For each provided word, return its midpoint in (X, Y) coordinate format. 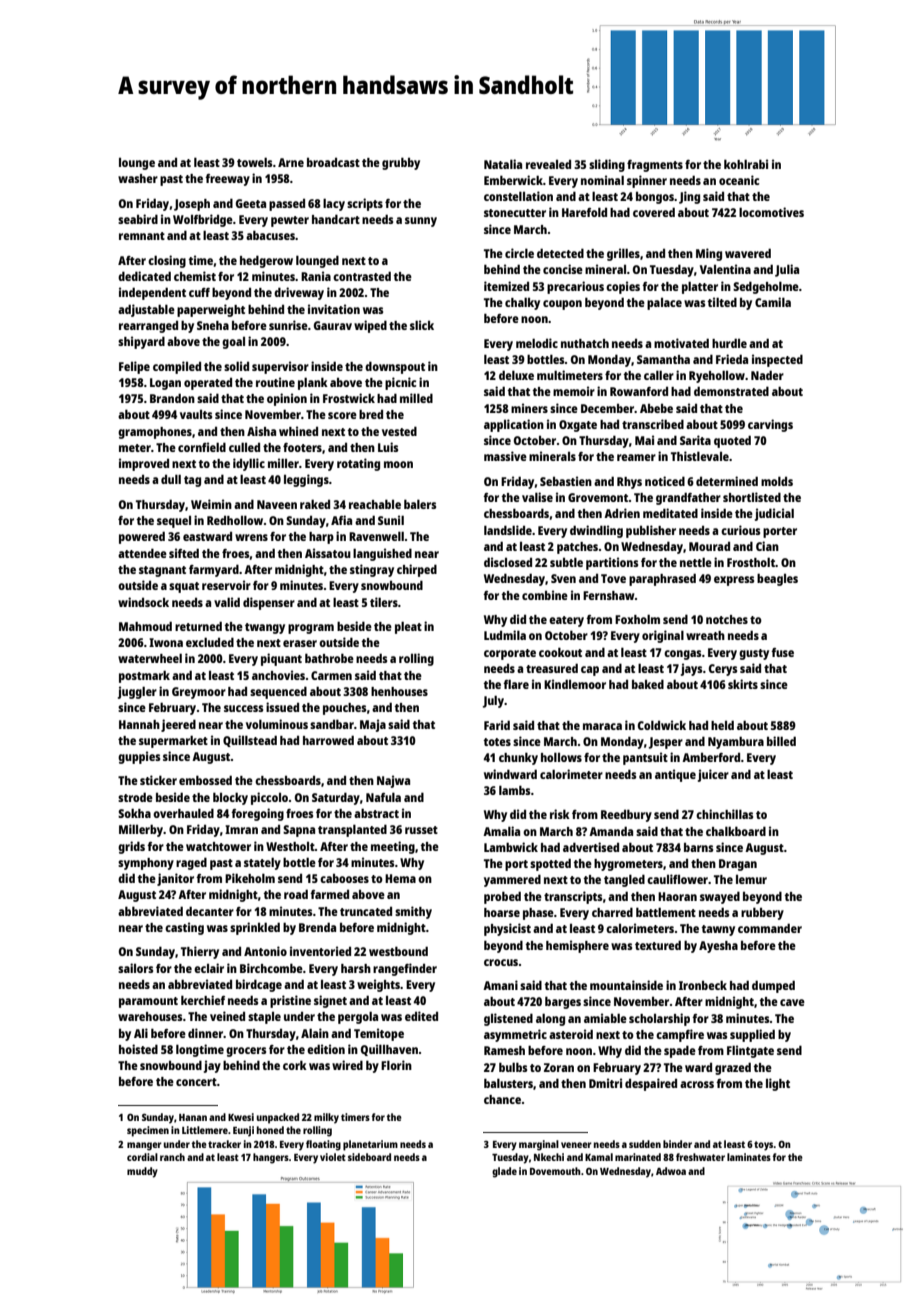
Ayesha (718, 947)
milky (326, 1118)
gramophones (155, 433)
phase (538, 914)
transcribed (653, 424)
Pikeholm (250, 878)
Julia (787, 270)
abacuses (270, 235)
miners (529, 408)
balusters (508, 1083)
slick (422, 325)
